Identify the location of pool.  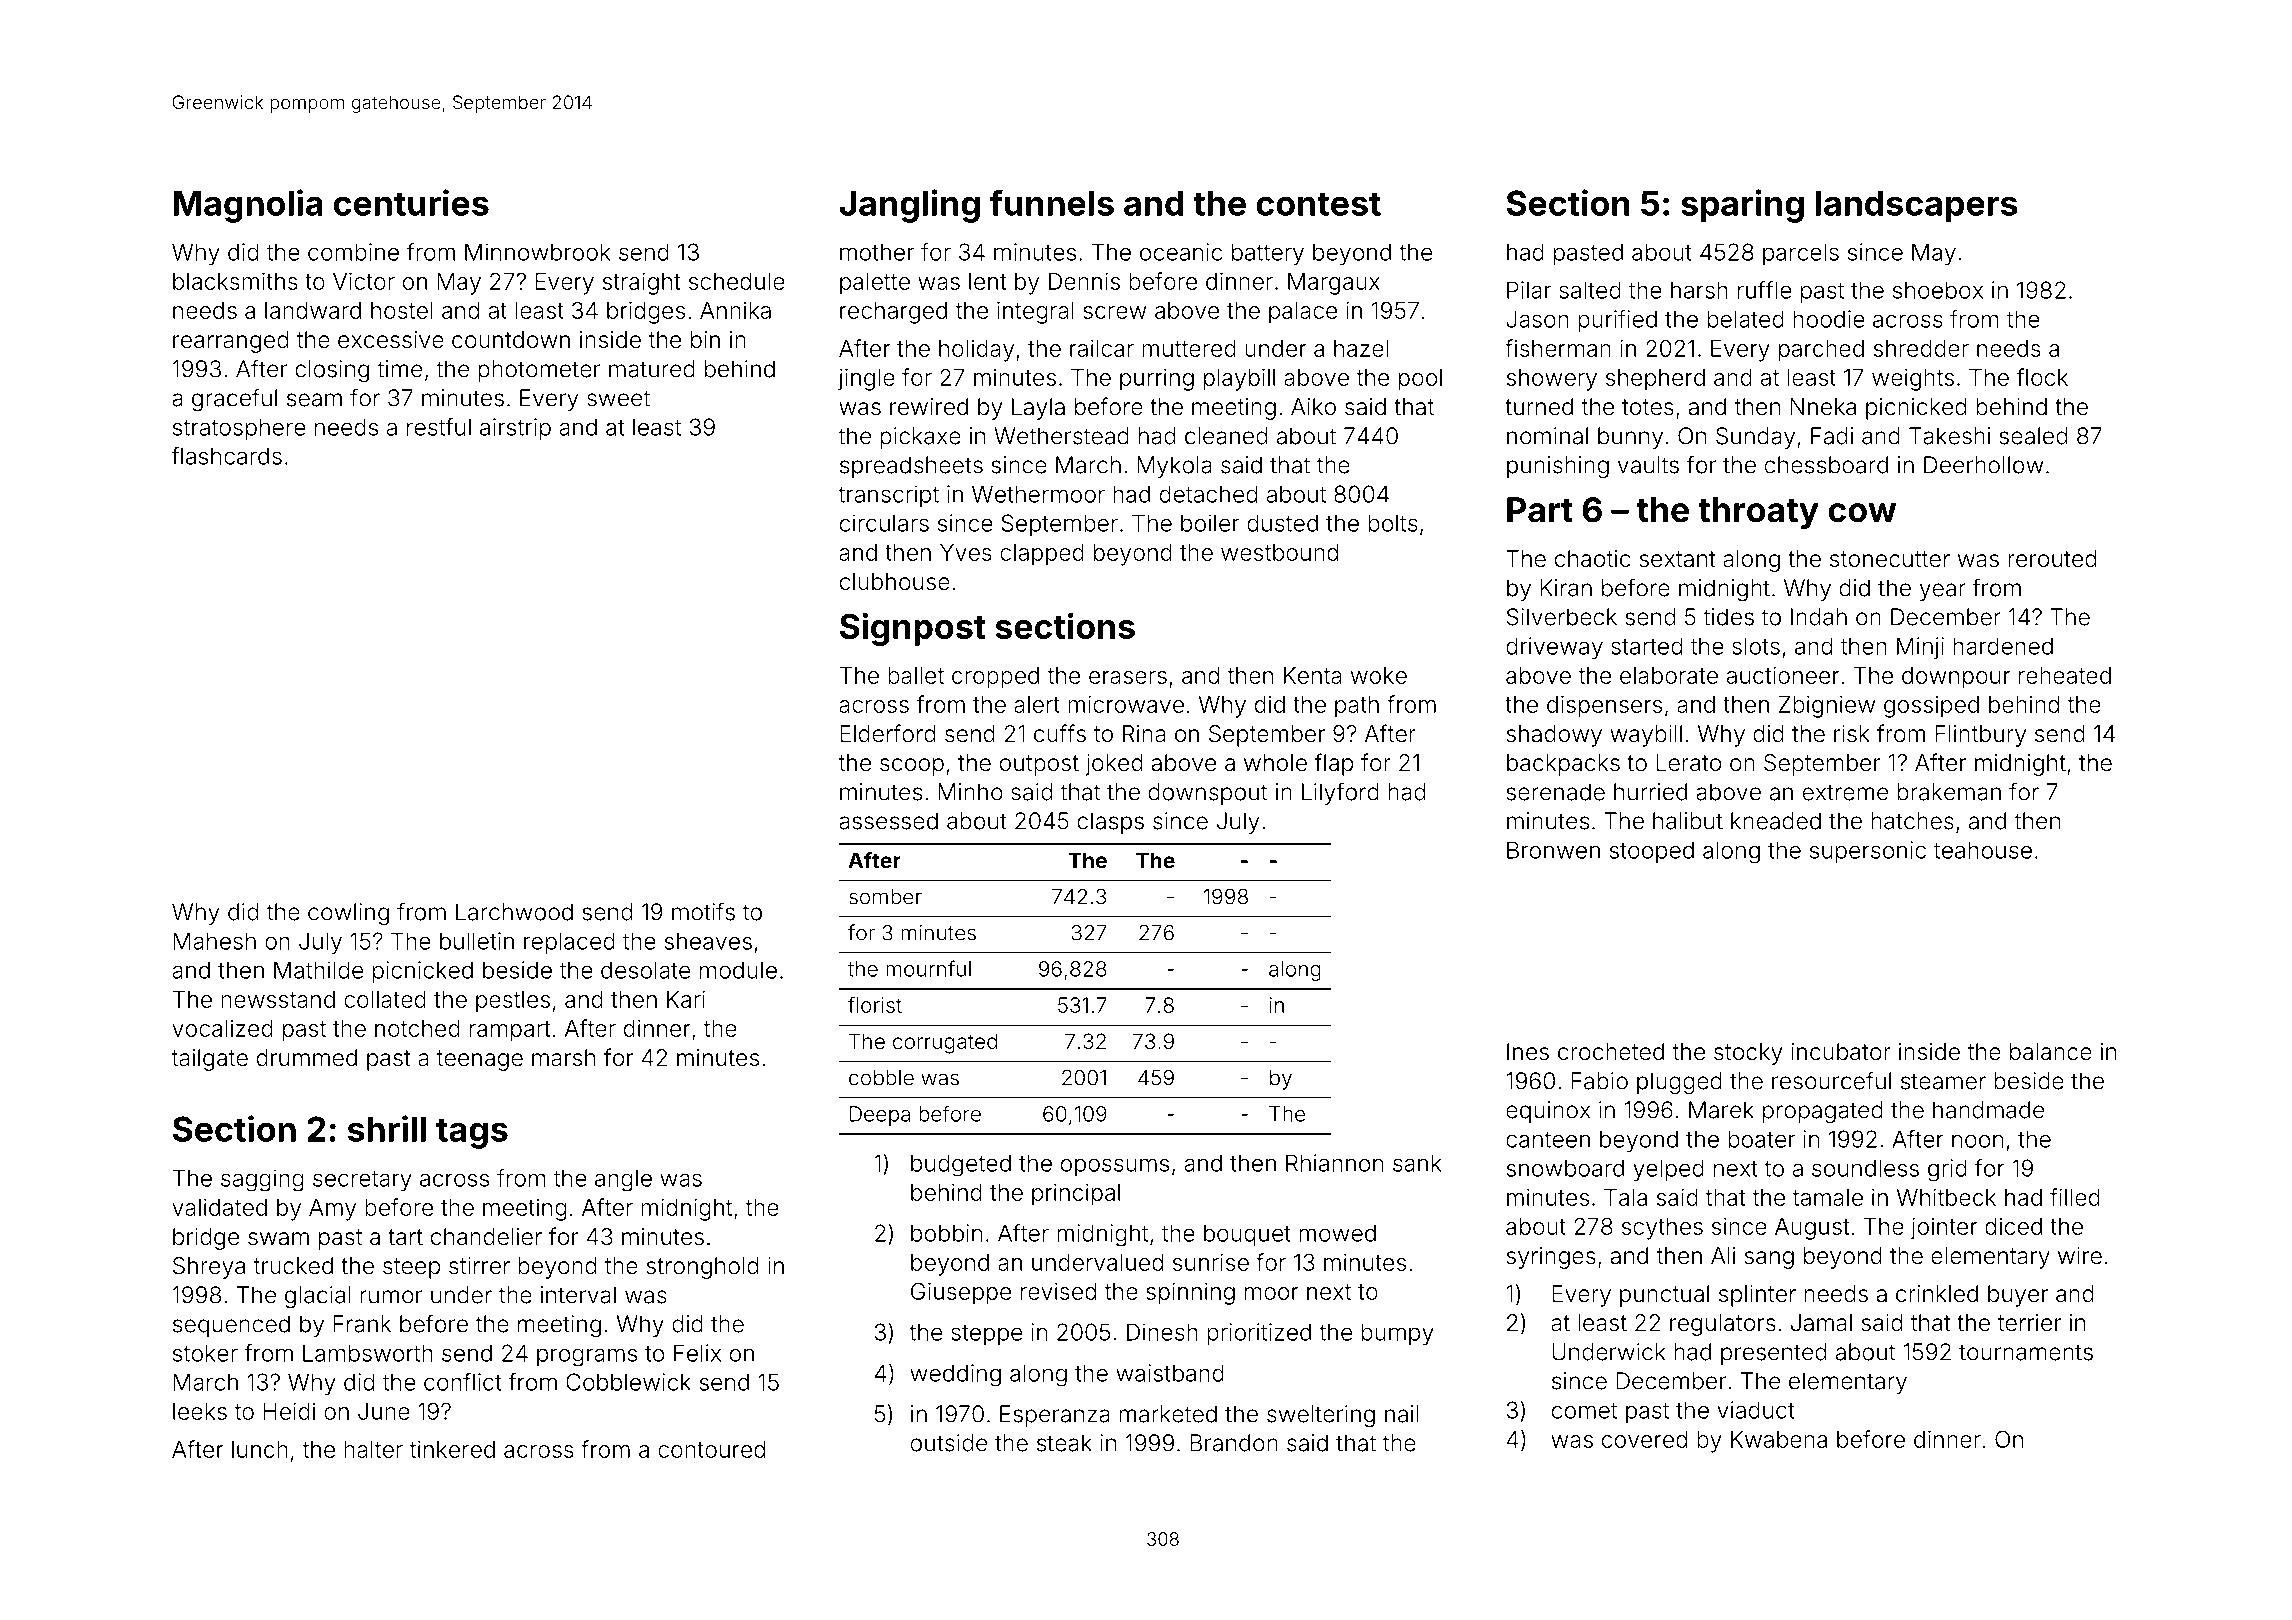
(1420, 380).
